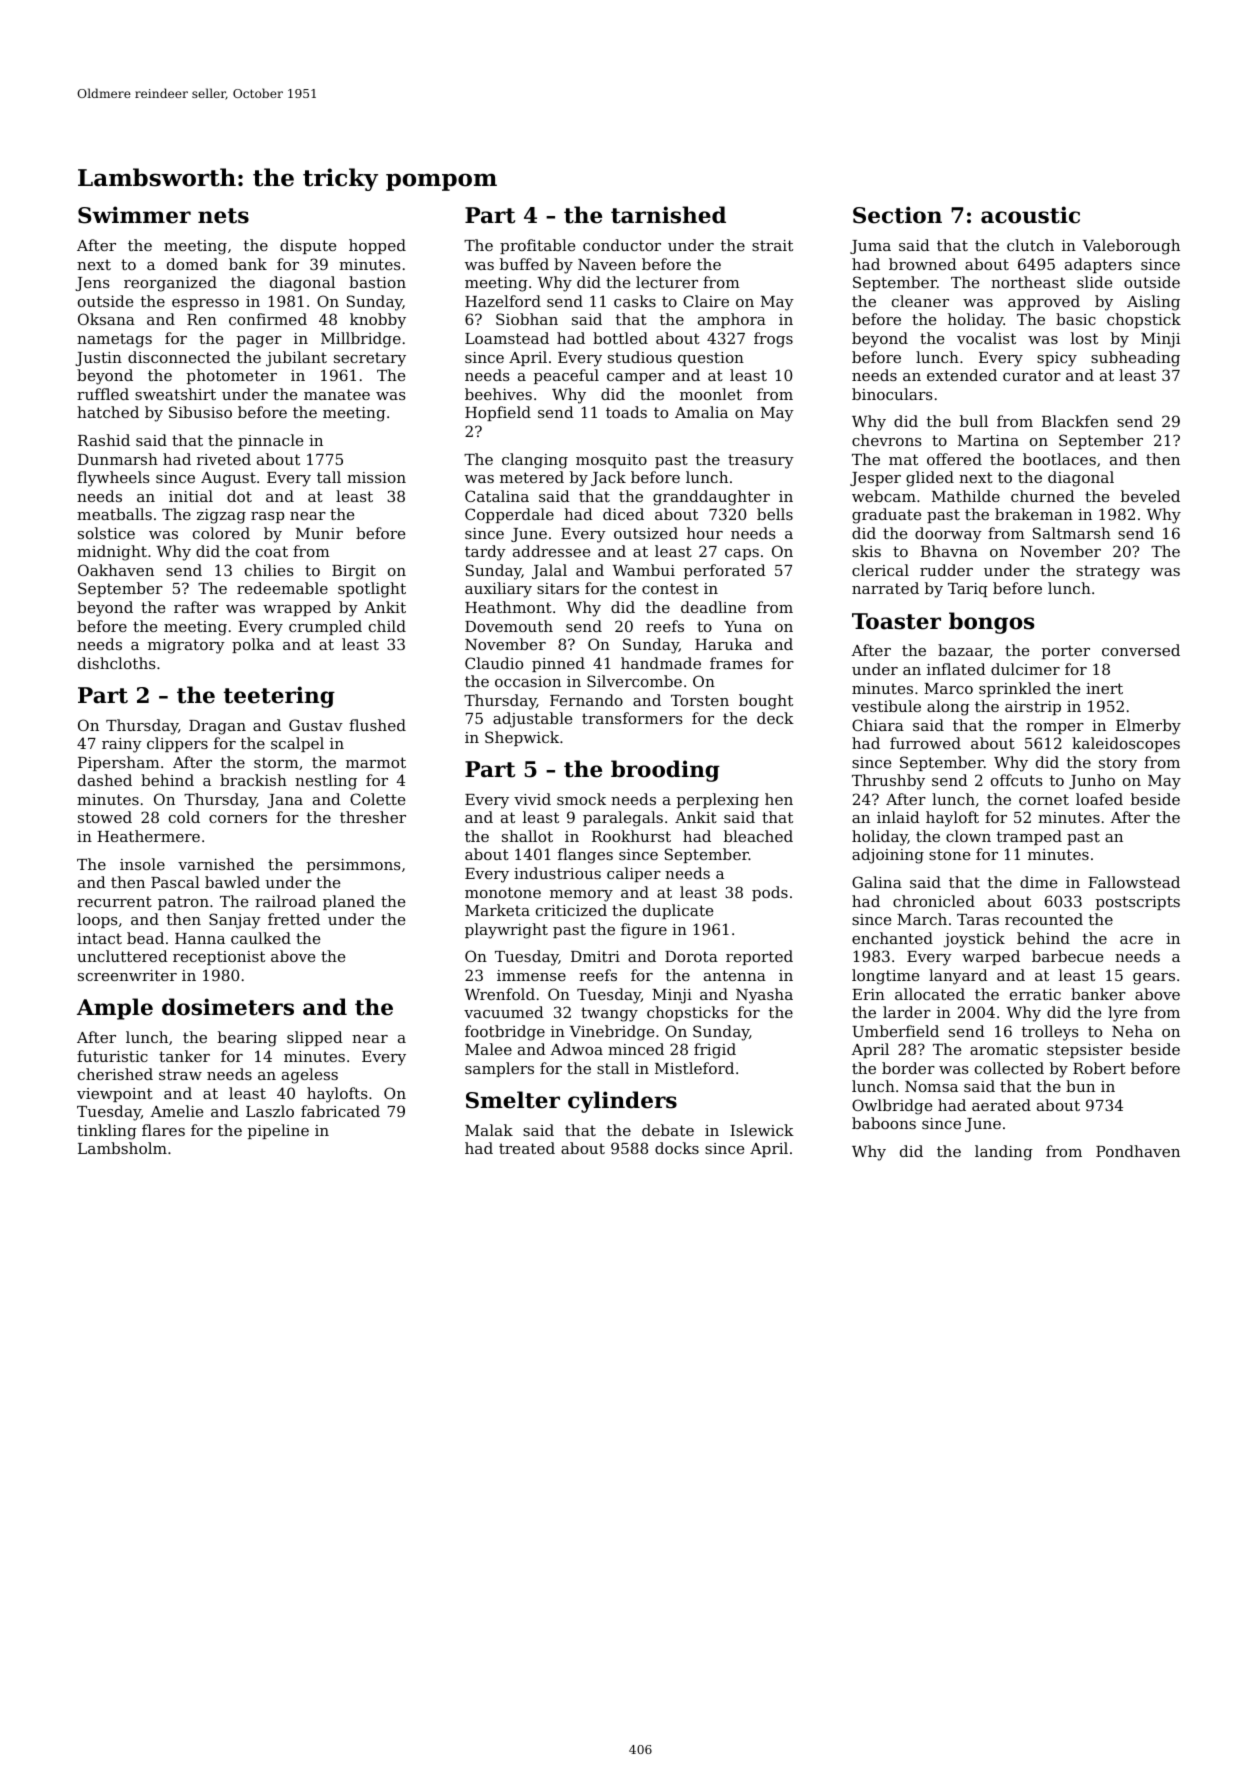 This screenshot has height=1780, width=1258. Describe the element at coordinates (497, 496) in the screenshot. I see `Catalina` at that location.
